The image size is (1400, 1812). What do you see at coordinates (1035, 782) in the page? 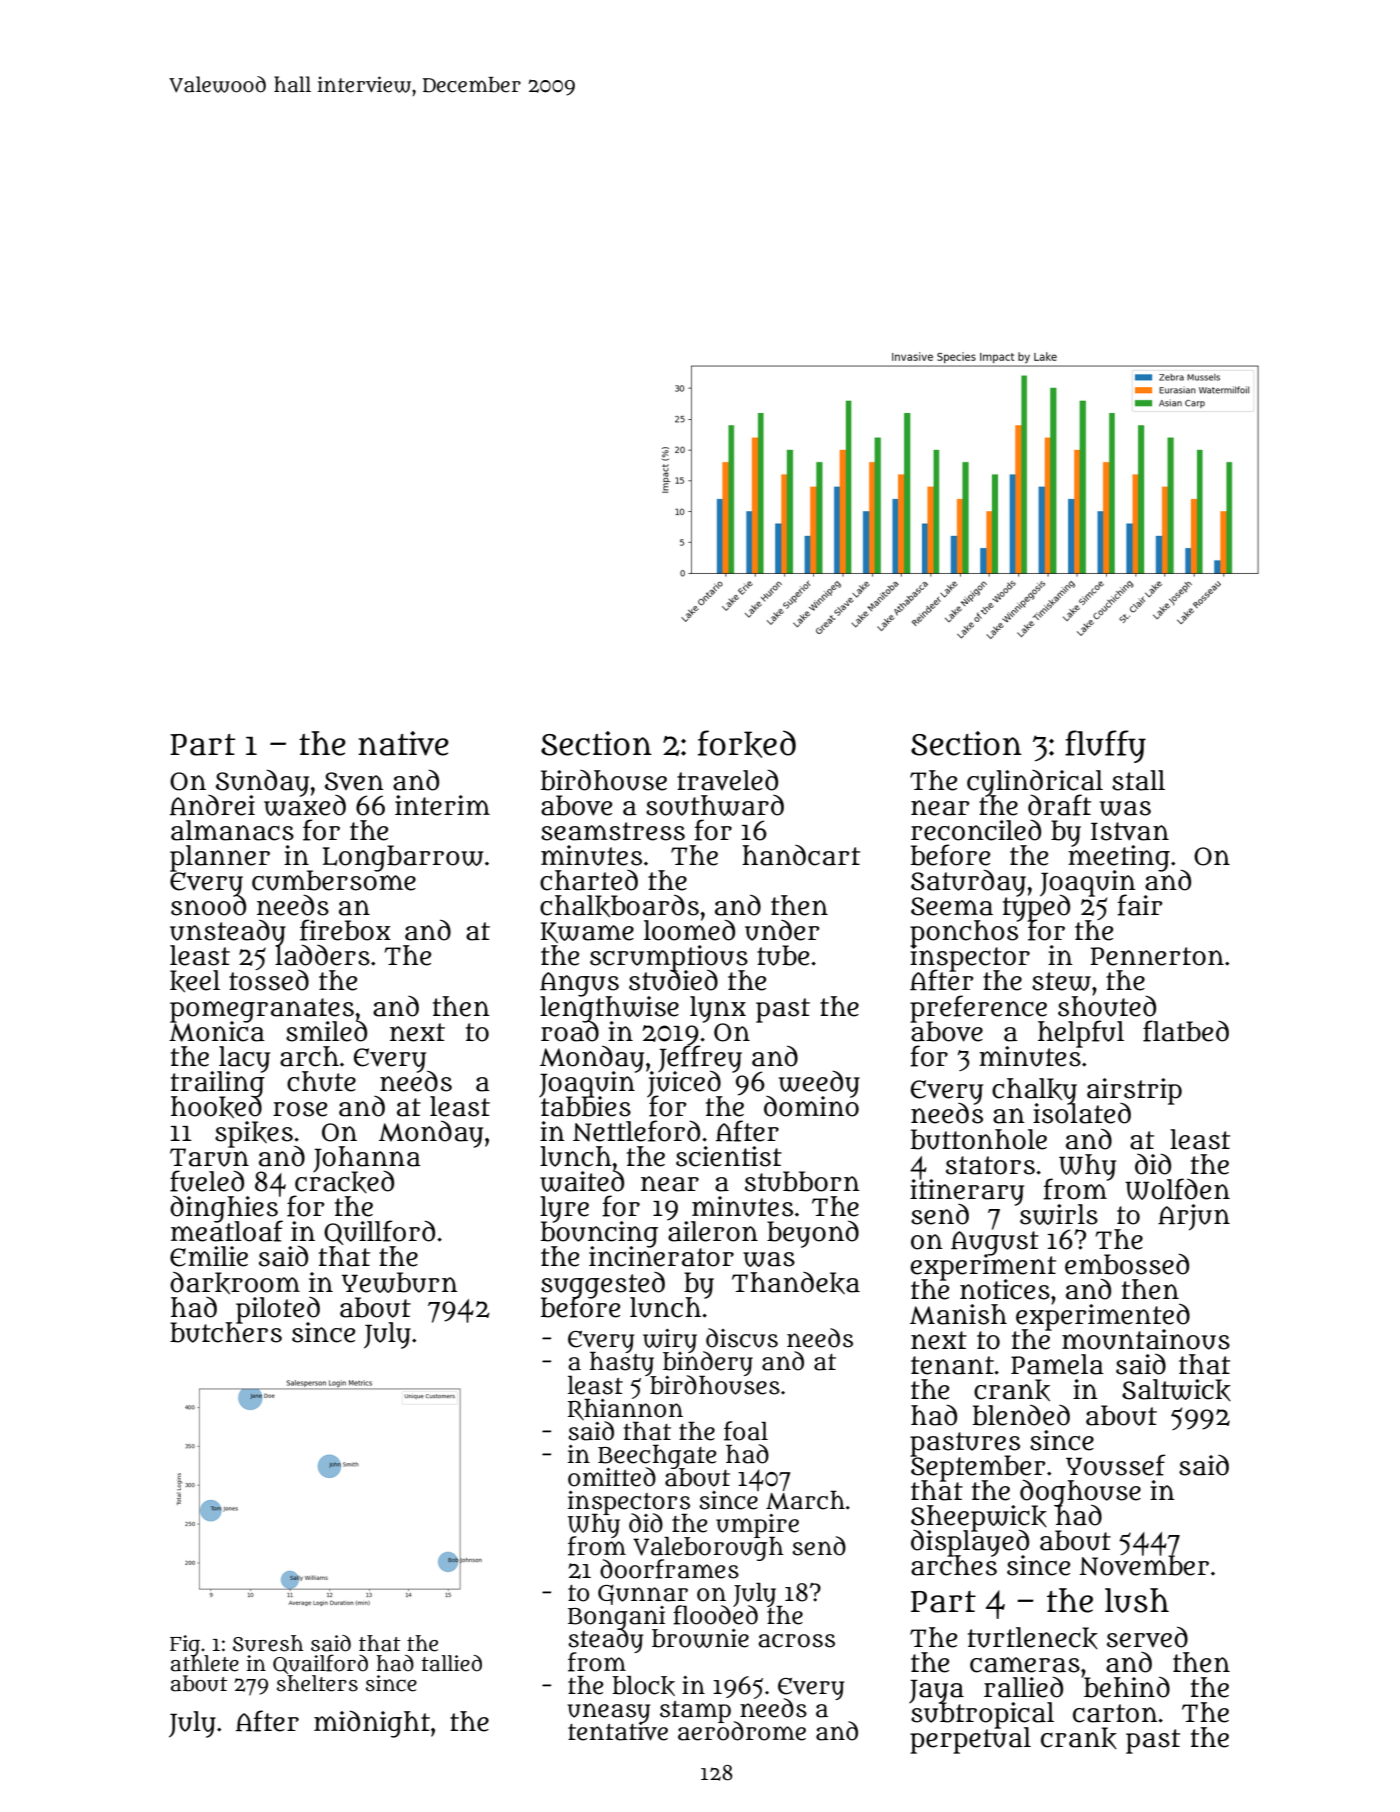
I see `cylindrical` at bounding box center [1035, 782].
